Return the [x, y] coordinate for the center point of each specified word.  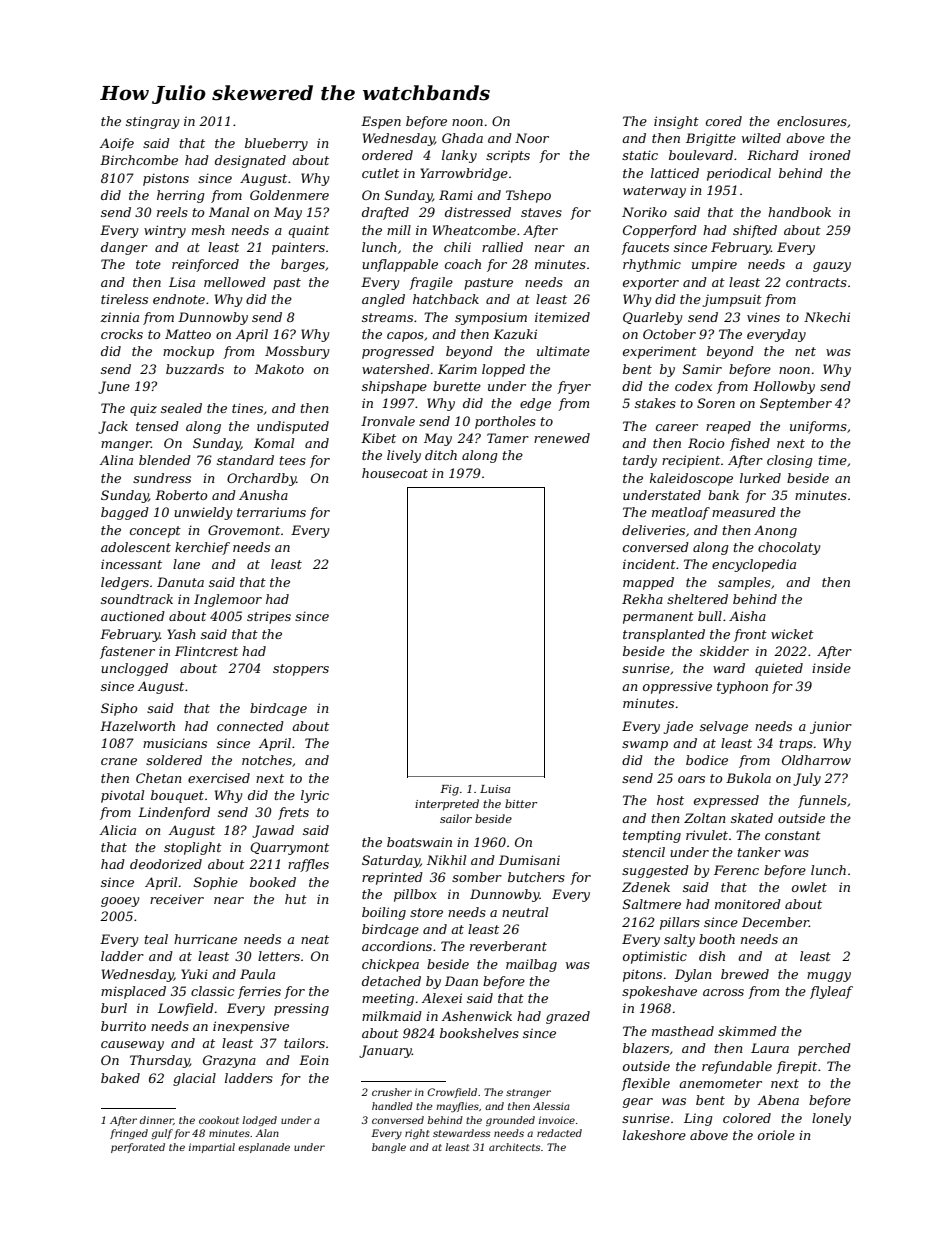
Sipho [119, 709]
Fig [449, 790]
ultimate [563, 351]
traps [796, 745]
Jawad [273, 831]
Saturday [391, 861]
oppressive [677, 687]
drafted [385, 213]
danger [124, 248]
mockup [188, 352]
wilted [761, 138]
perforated [138, 1148]
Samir [702, 369]
